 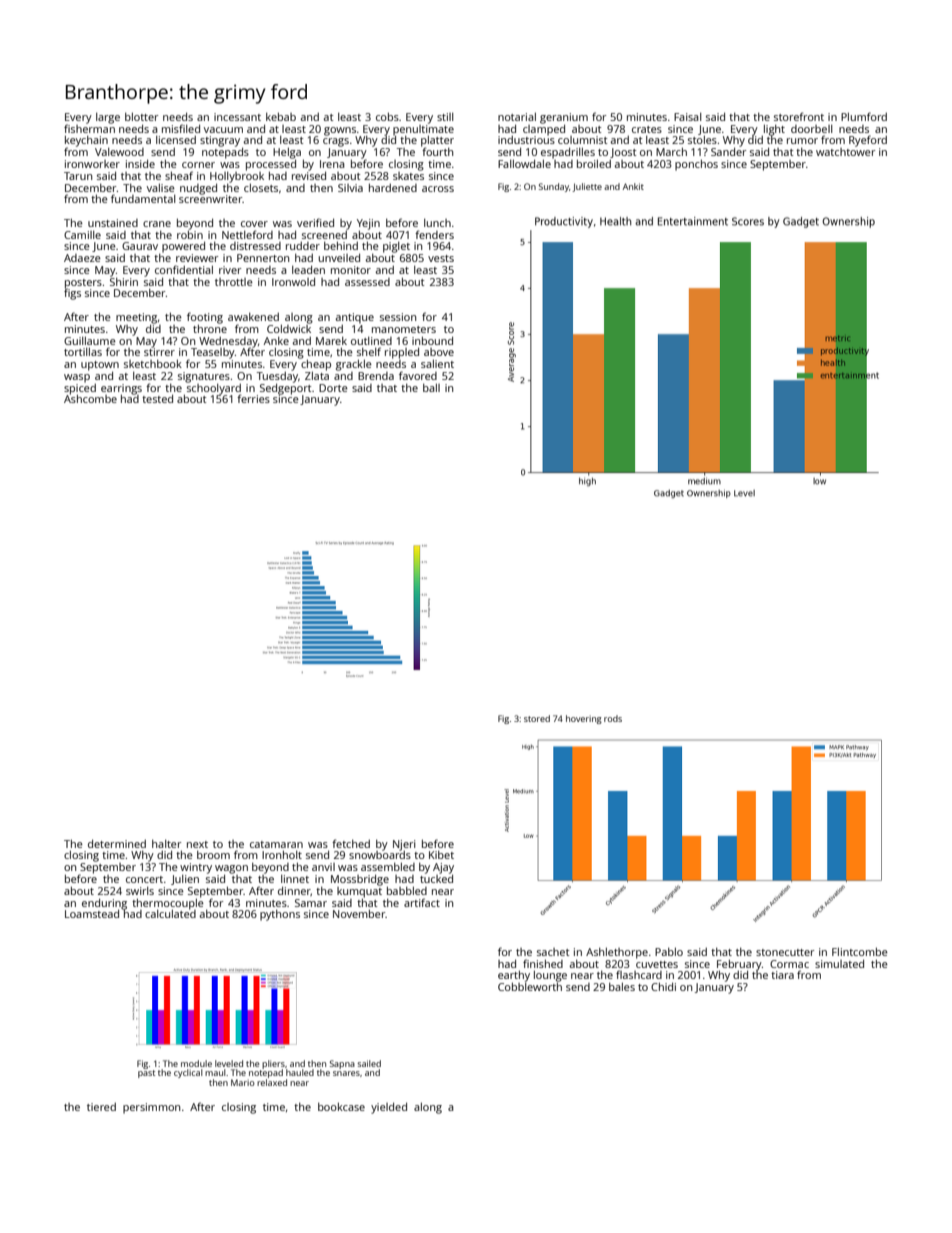 What do you see at coordinates (117, 843) in the screenshot?
I see `determined` at bounding box center [117, 843].
